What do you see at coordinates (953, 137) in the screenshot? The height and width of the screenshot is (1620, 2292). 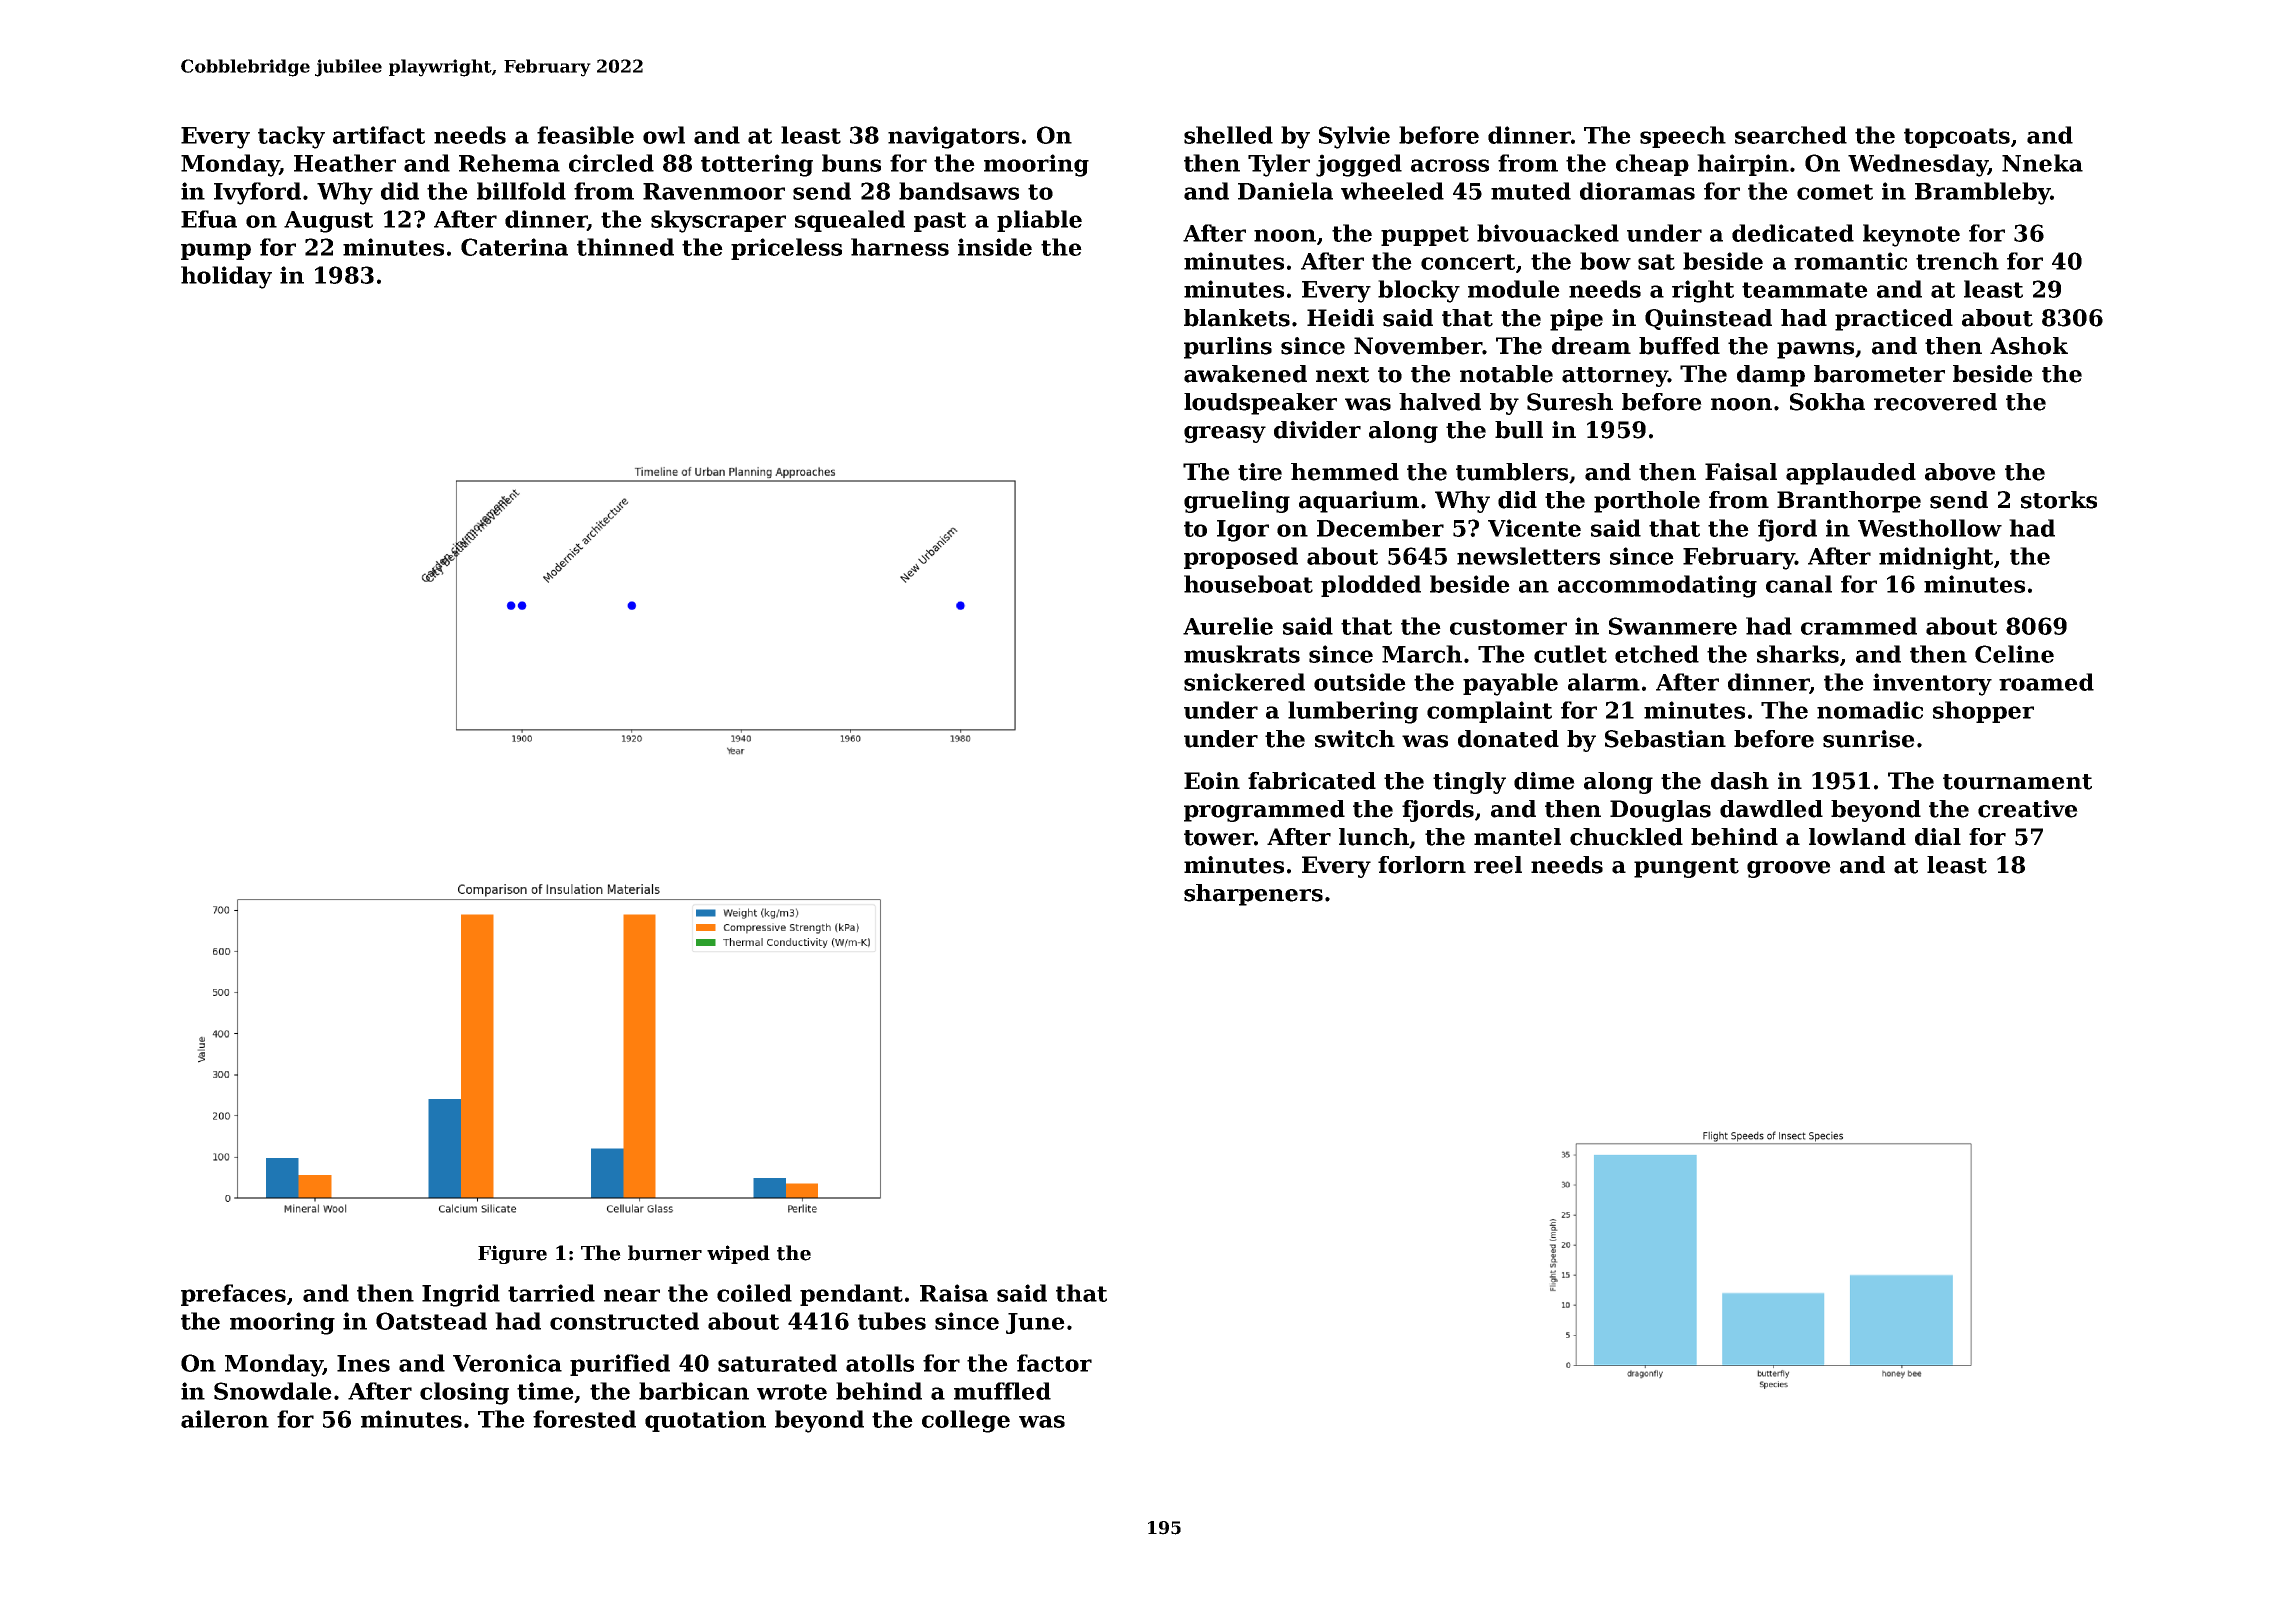 I see `navigators` at bounding box center [953, 137].
